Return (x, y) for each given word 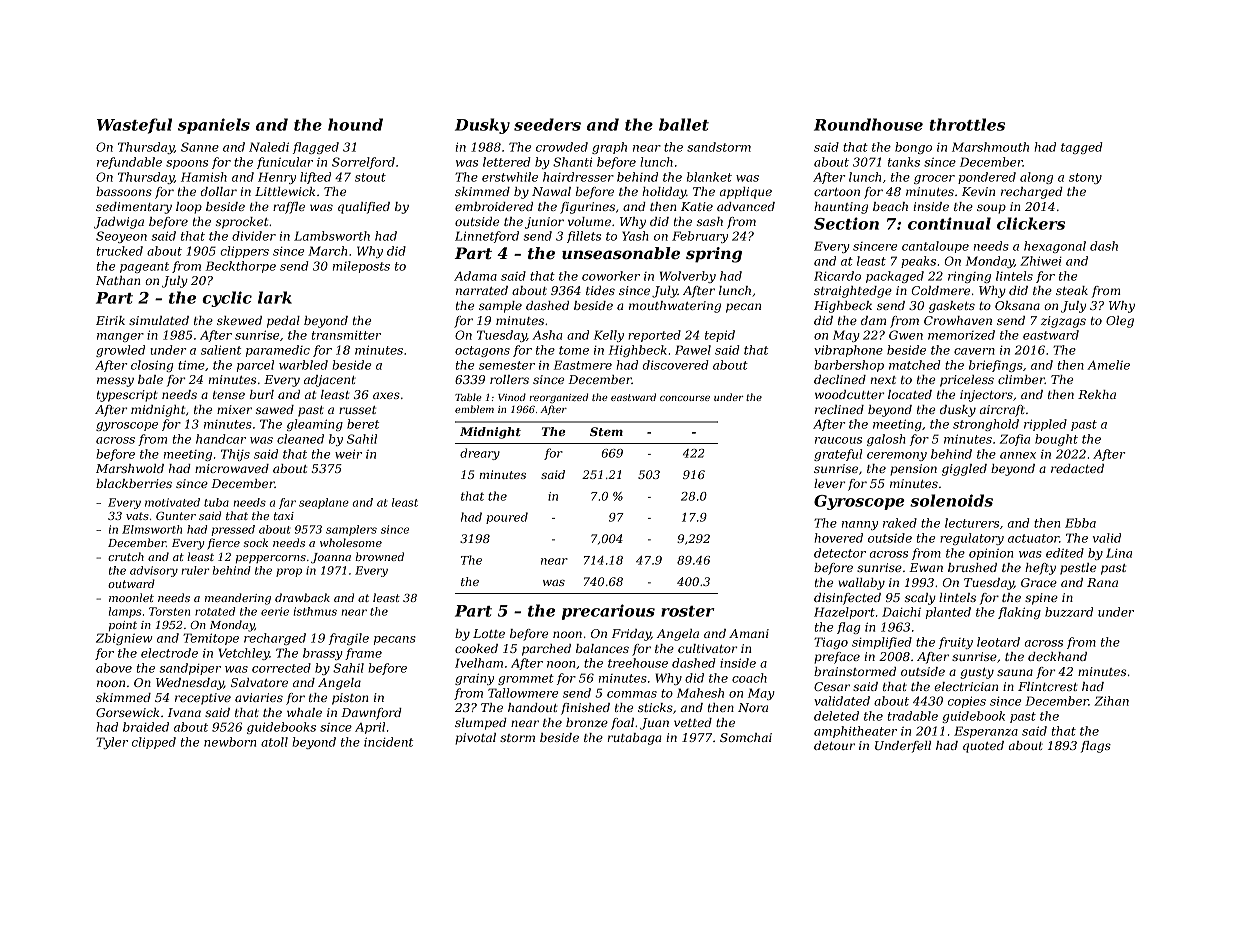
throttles (967, 124)
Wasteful (134, 126)
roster (688, 611)
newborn (230, 742)
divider (254, 236)
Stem (606, 431)
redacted (1077, 468)
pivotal (475, 739)
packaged (895, 277)
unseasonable (621, 253)
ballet (684, 124)
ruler (195, 570)
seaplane (324, 503)
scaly (920, 599)
